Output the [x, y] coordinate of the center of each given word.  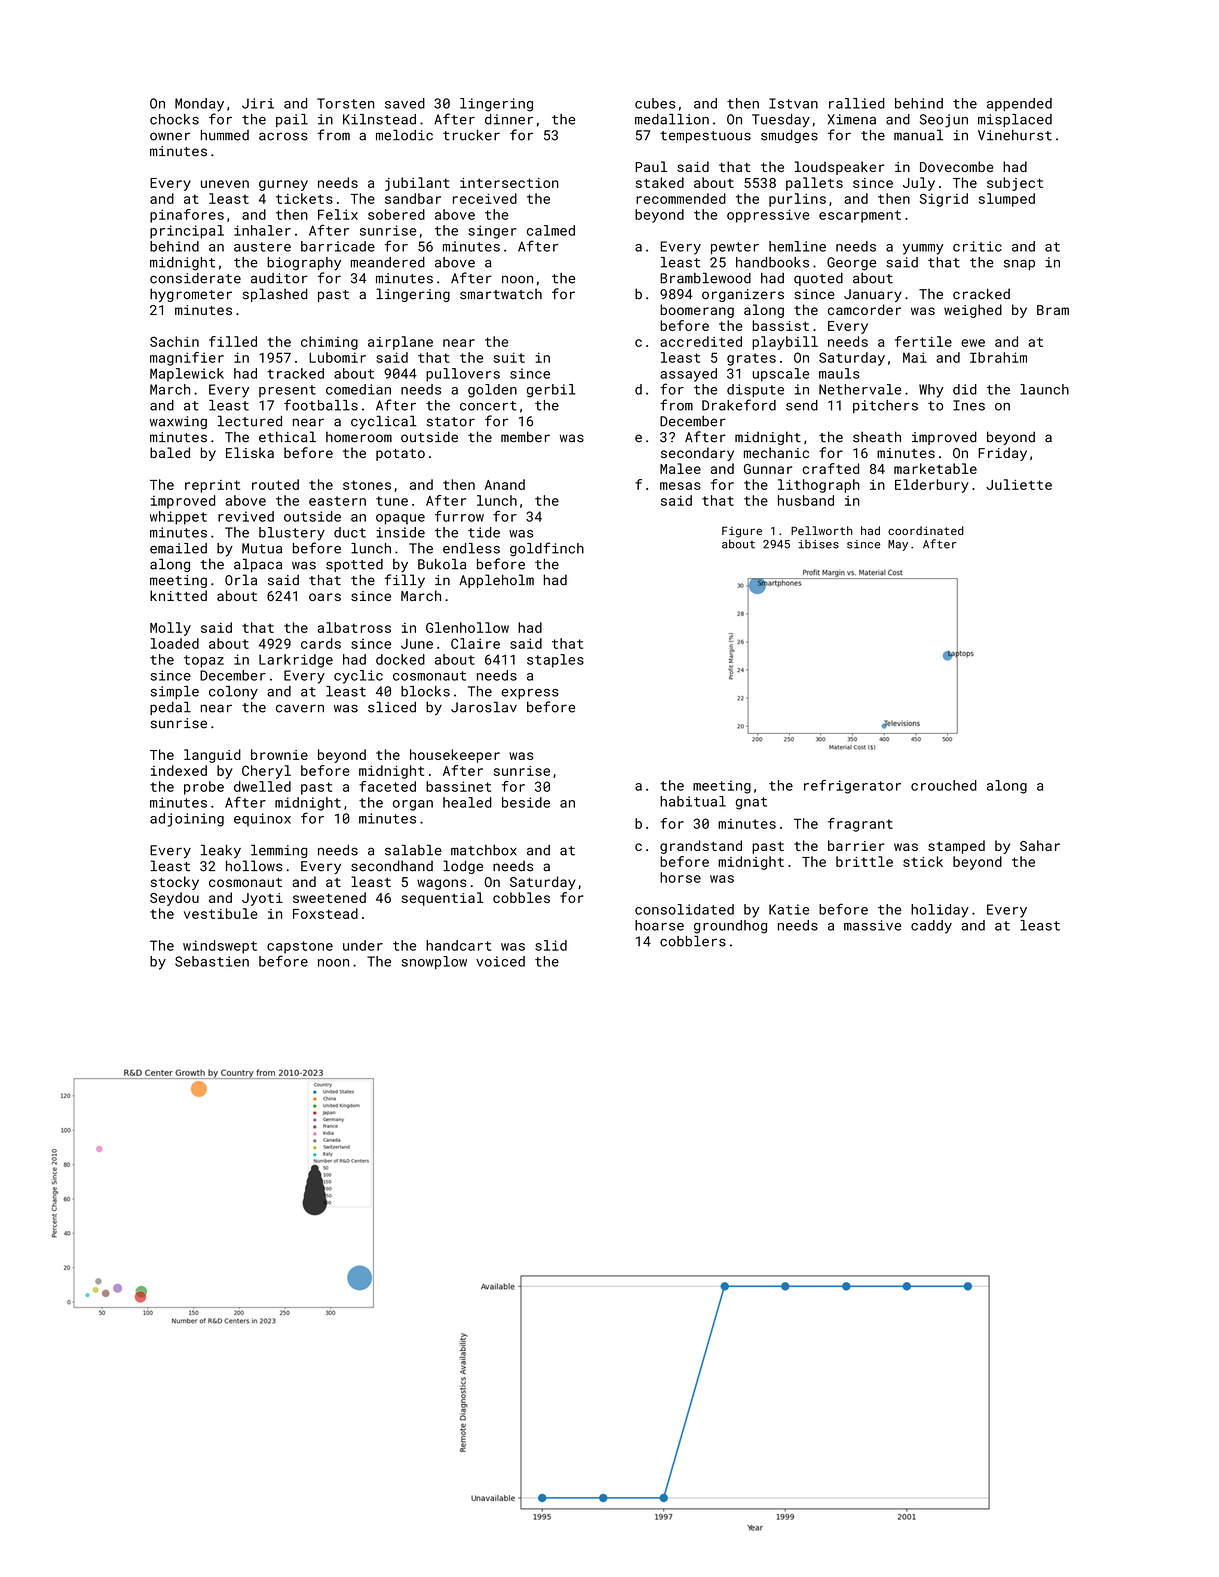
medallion [672, 119]
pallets [814, 184]
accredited [701, 341]
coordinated [926, 530]
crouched [944, 785]
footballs [321, 405]
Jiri [258, 103]
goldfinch [547, 549]
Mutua [262, 548]
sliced [392, 707]
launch [1044, 389]
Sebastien [212, 961]
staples [555, 661]
